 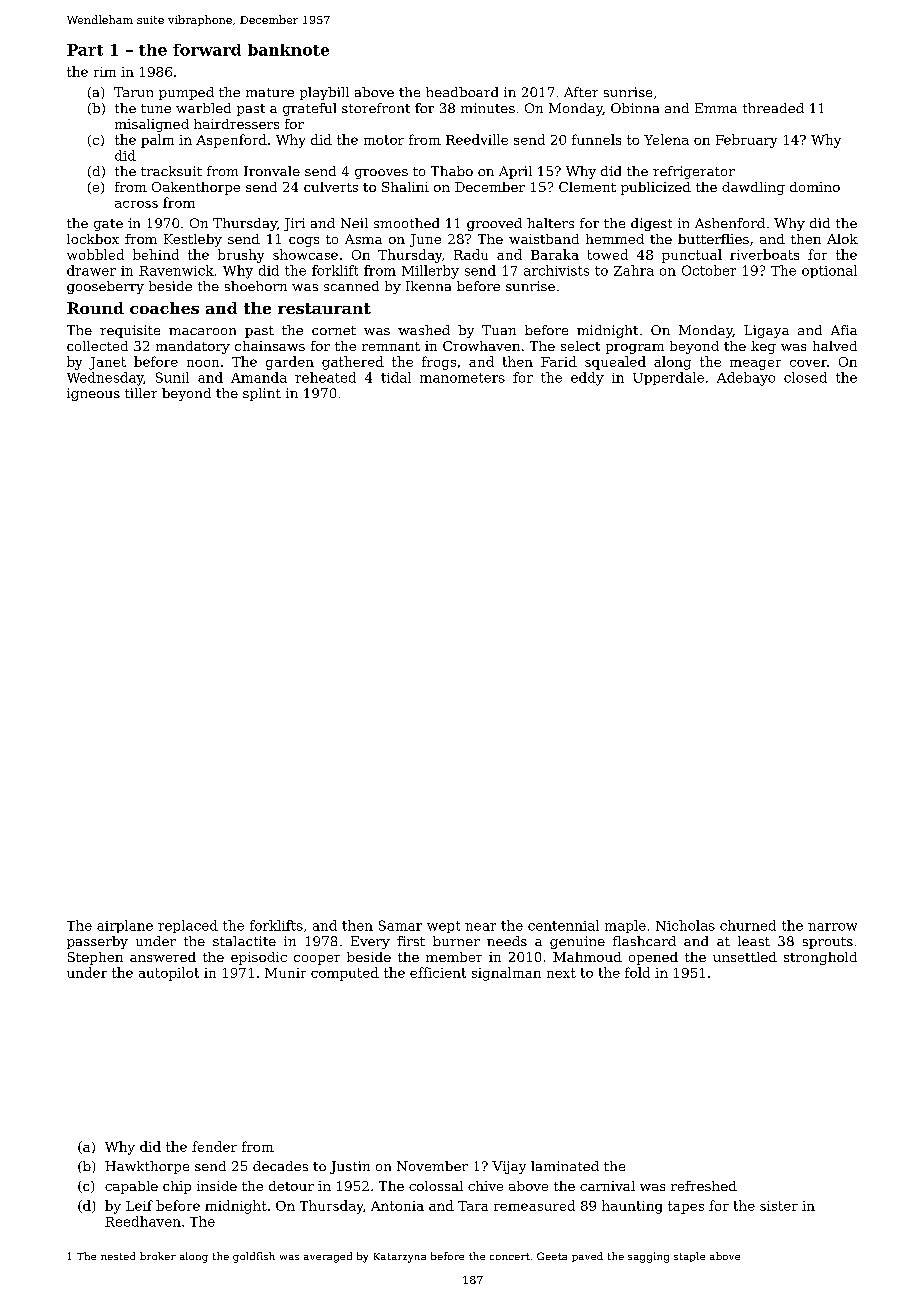 I want to click on centennial, so click(x=563, y=925).
